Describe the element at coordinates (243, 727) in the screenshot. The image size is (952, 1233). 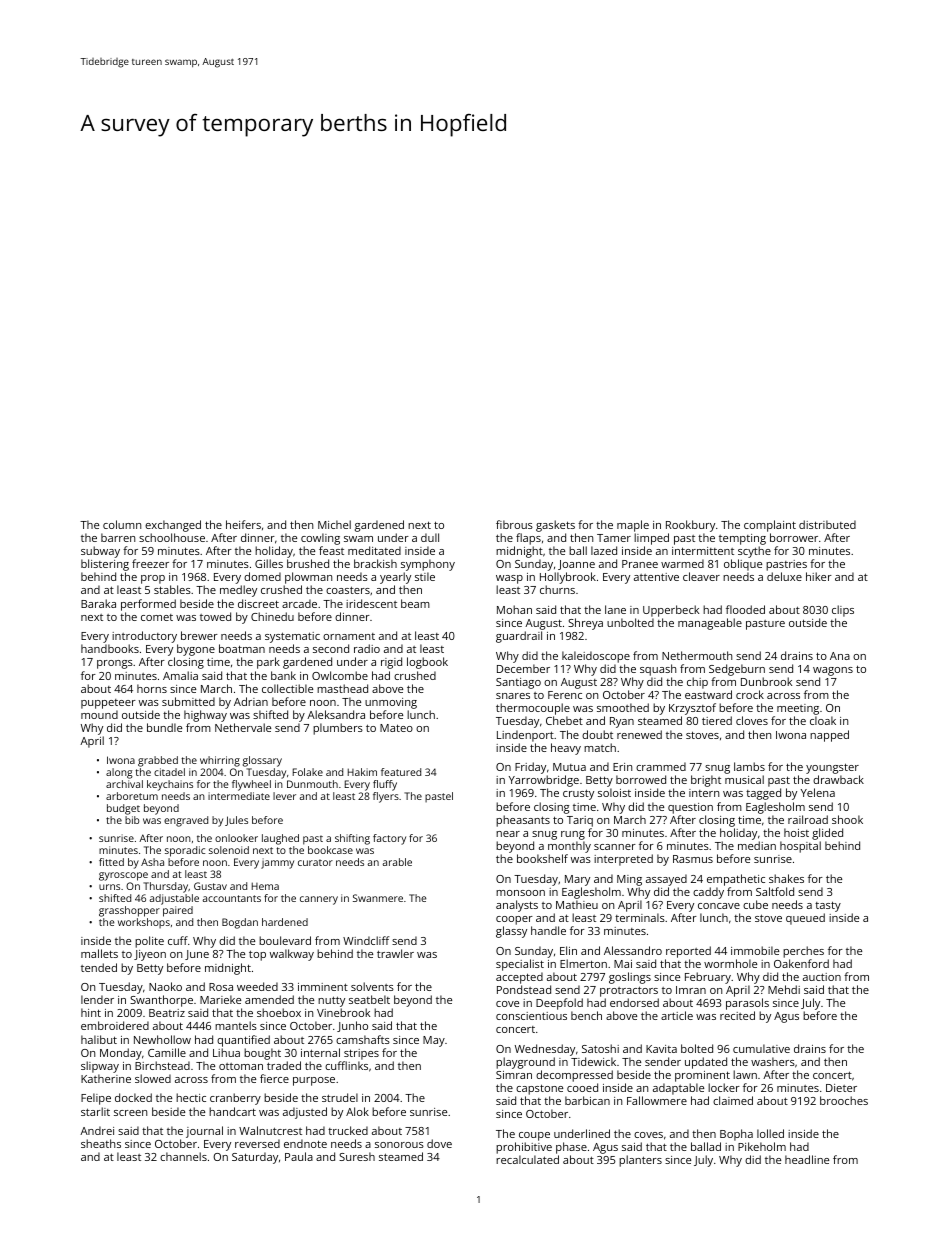
I see `Nethervale` at that location.
